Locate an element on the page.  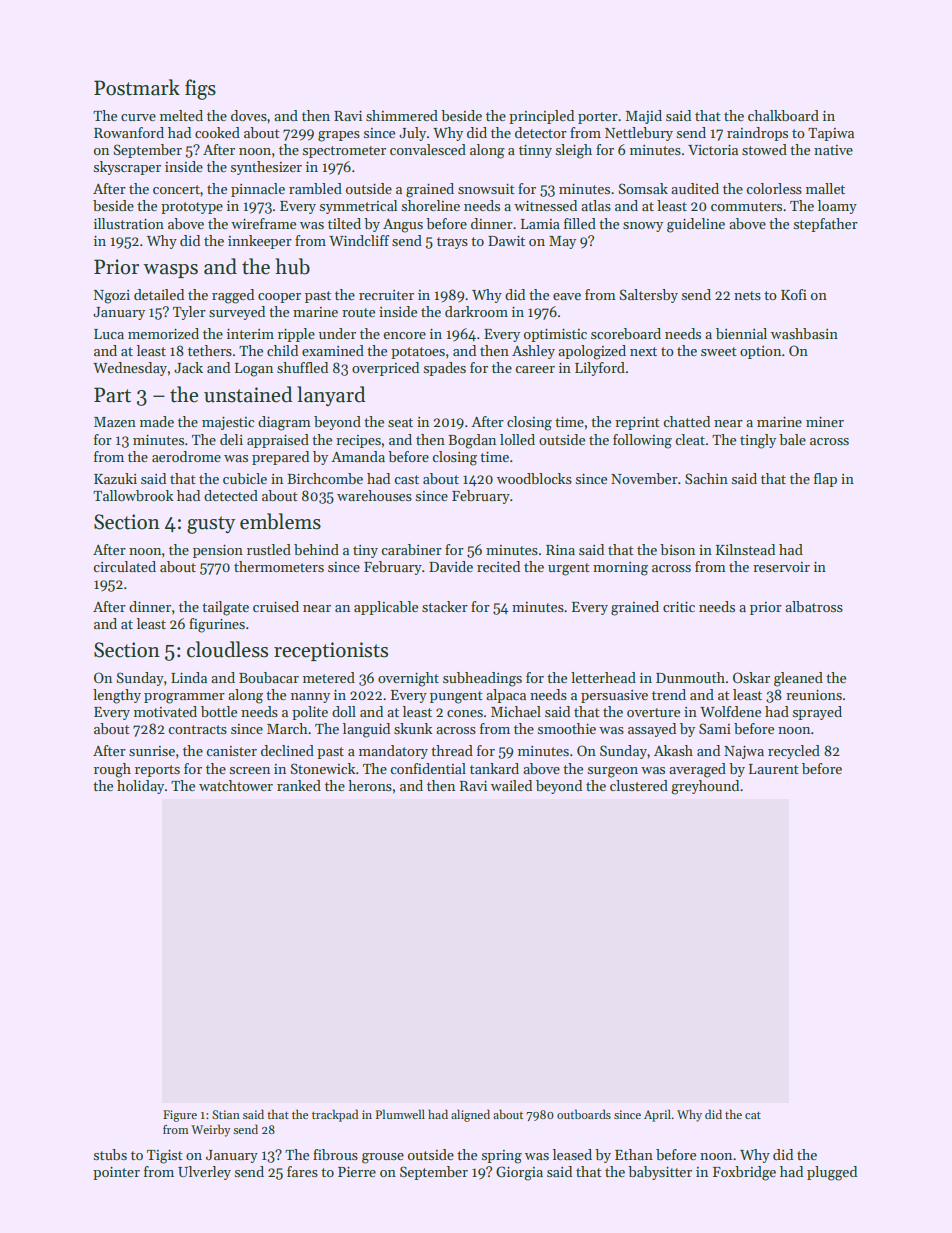
Ulverley is located at coordinates (204, 1173).
